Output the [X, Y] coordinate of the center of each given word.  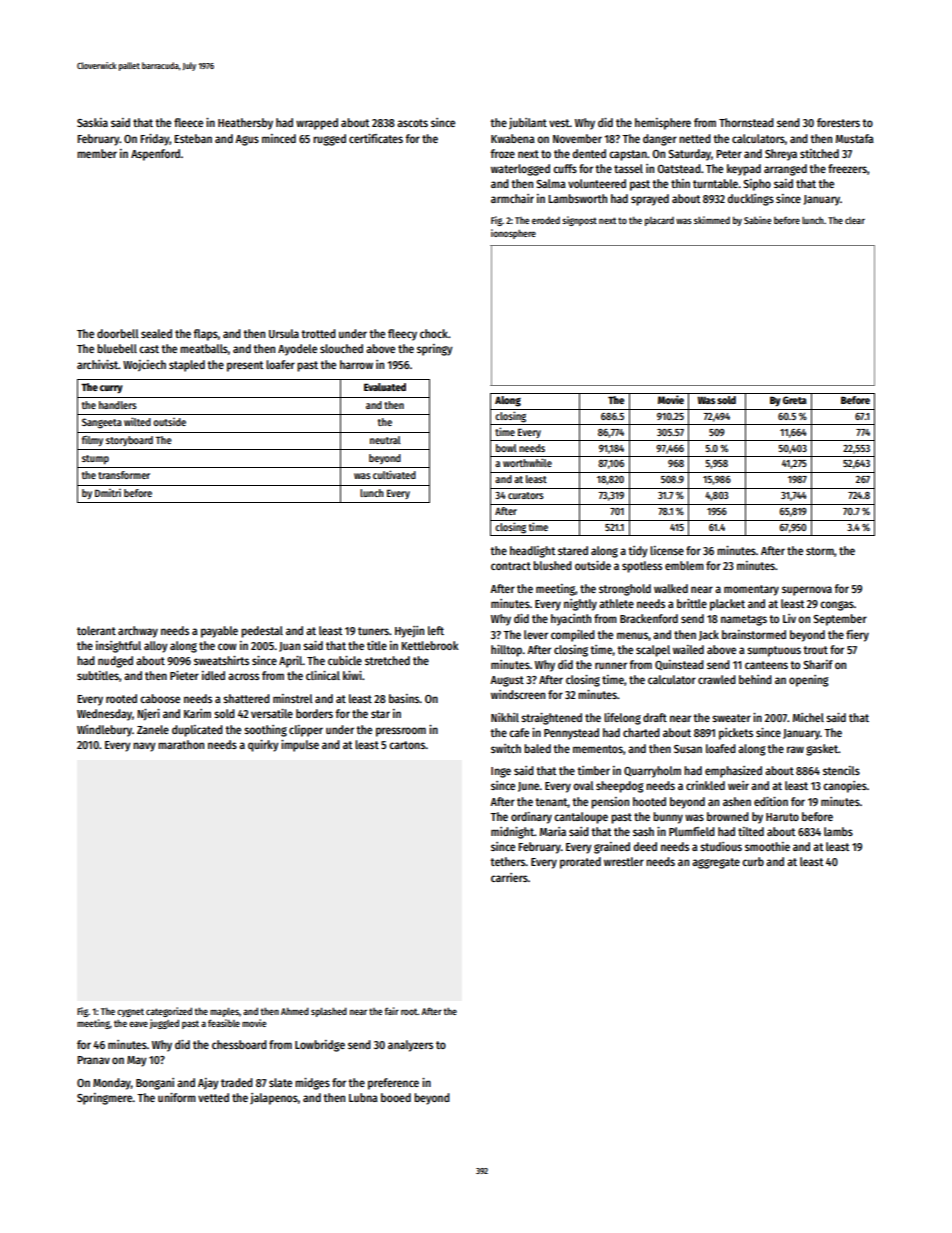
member [97, 153]
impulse [300, 746]
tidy [638, 552]
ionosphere [513, 234]
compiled [573, 636]
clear [855, 220]
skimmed [712, 220]
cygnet [130, 1012]
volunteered [597, 183]
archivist [98, 364]
